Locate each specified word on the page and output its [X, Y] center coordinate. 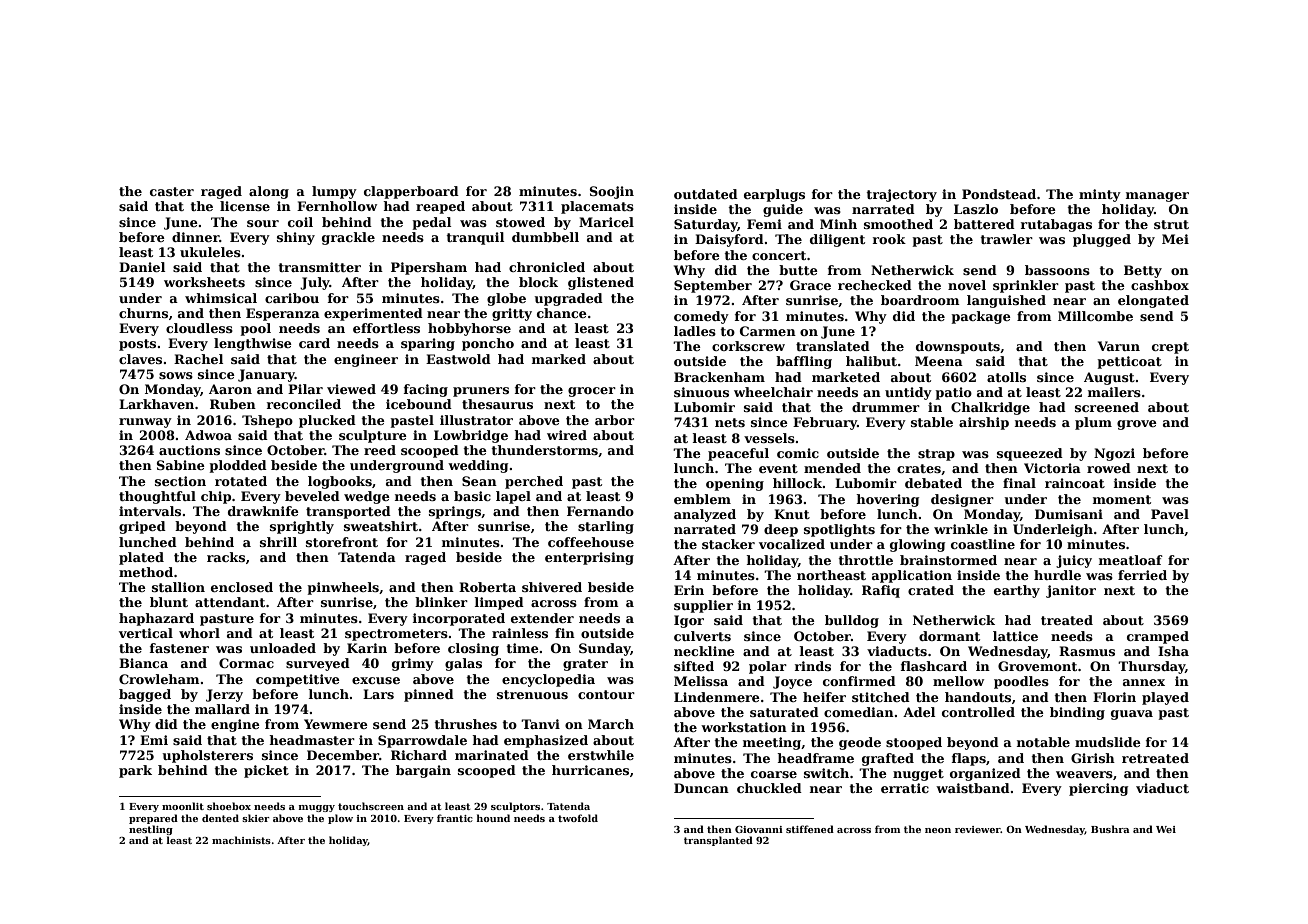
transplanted [718, 841]
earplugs [774, 195]
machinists [241, 840]
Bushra [1110, 829]
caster [172, 191]
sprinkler [1026, 286]
